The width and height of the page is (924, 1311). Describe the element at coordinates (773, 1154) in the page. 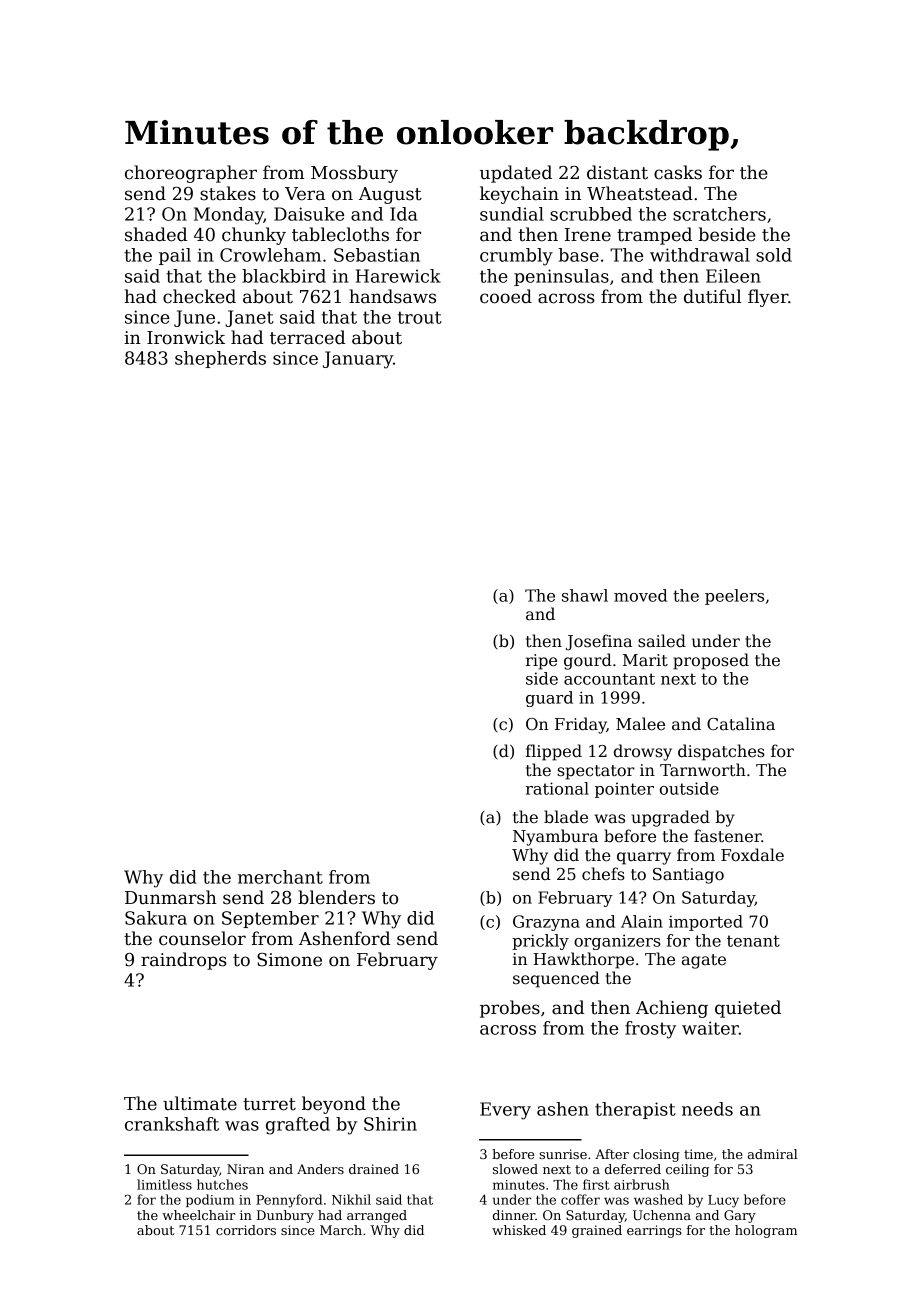

I see `admiral` at that location.
